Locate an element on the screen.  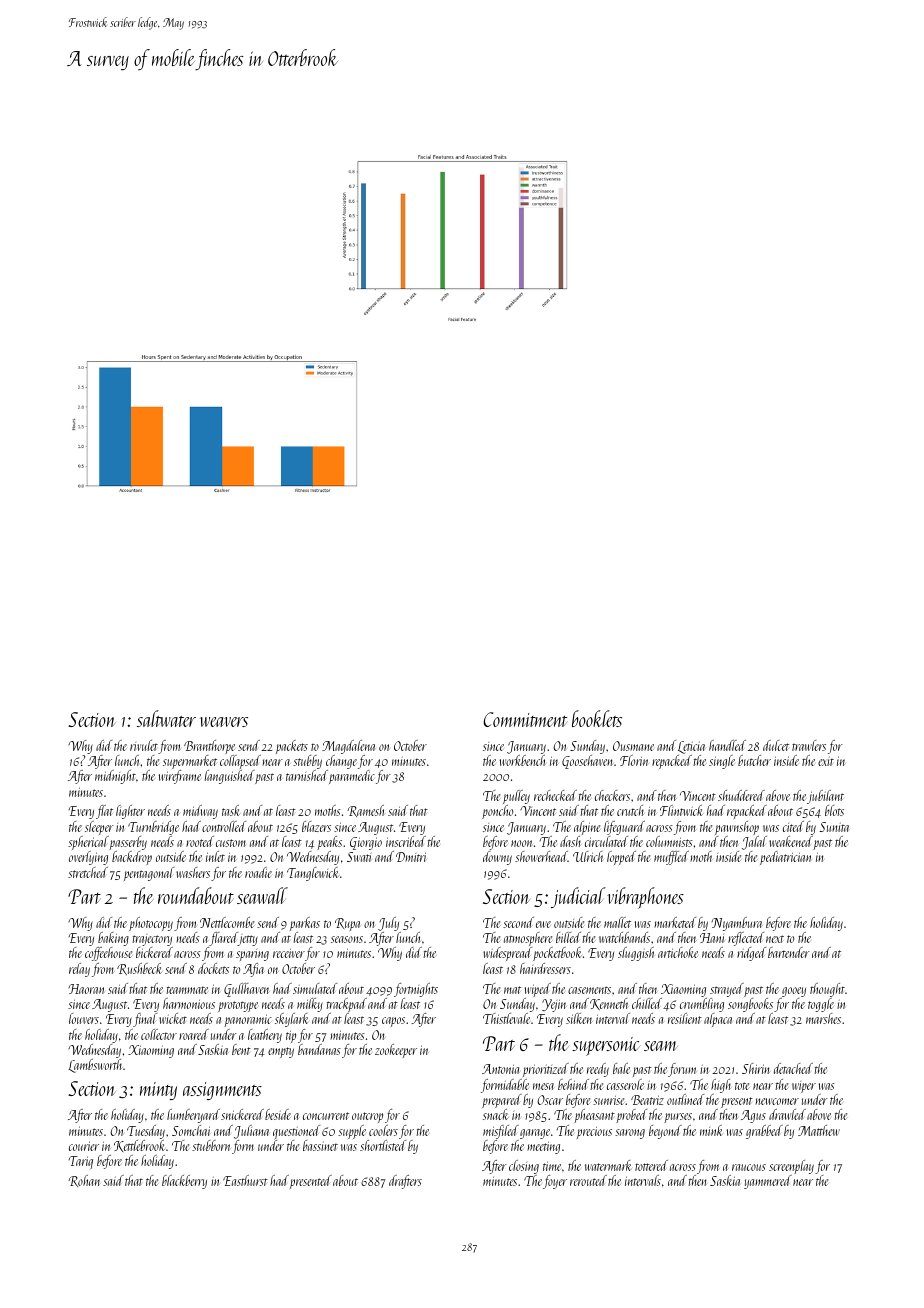
questioned is located at coordinates (296, 1132).
